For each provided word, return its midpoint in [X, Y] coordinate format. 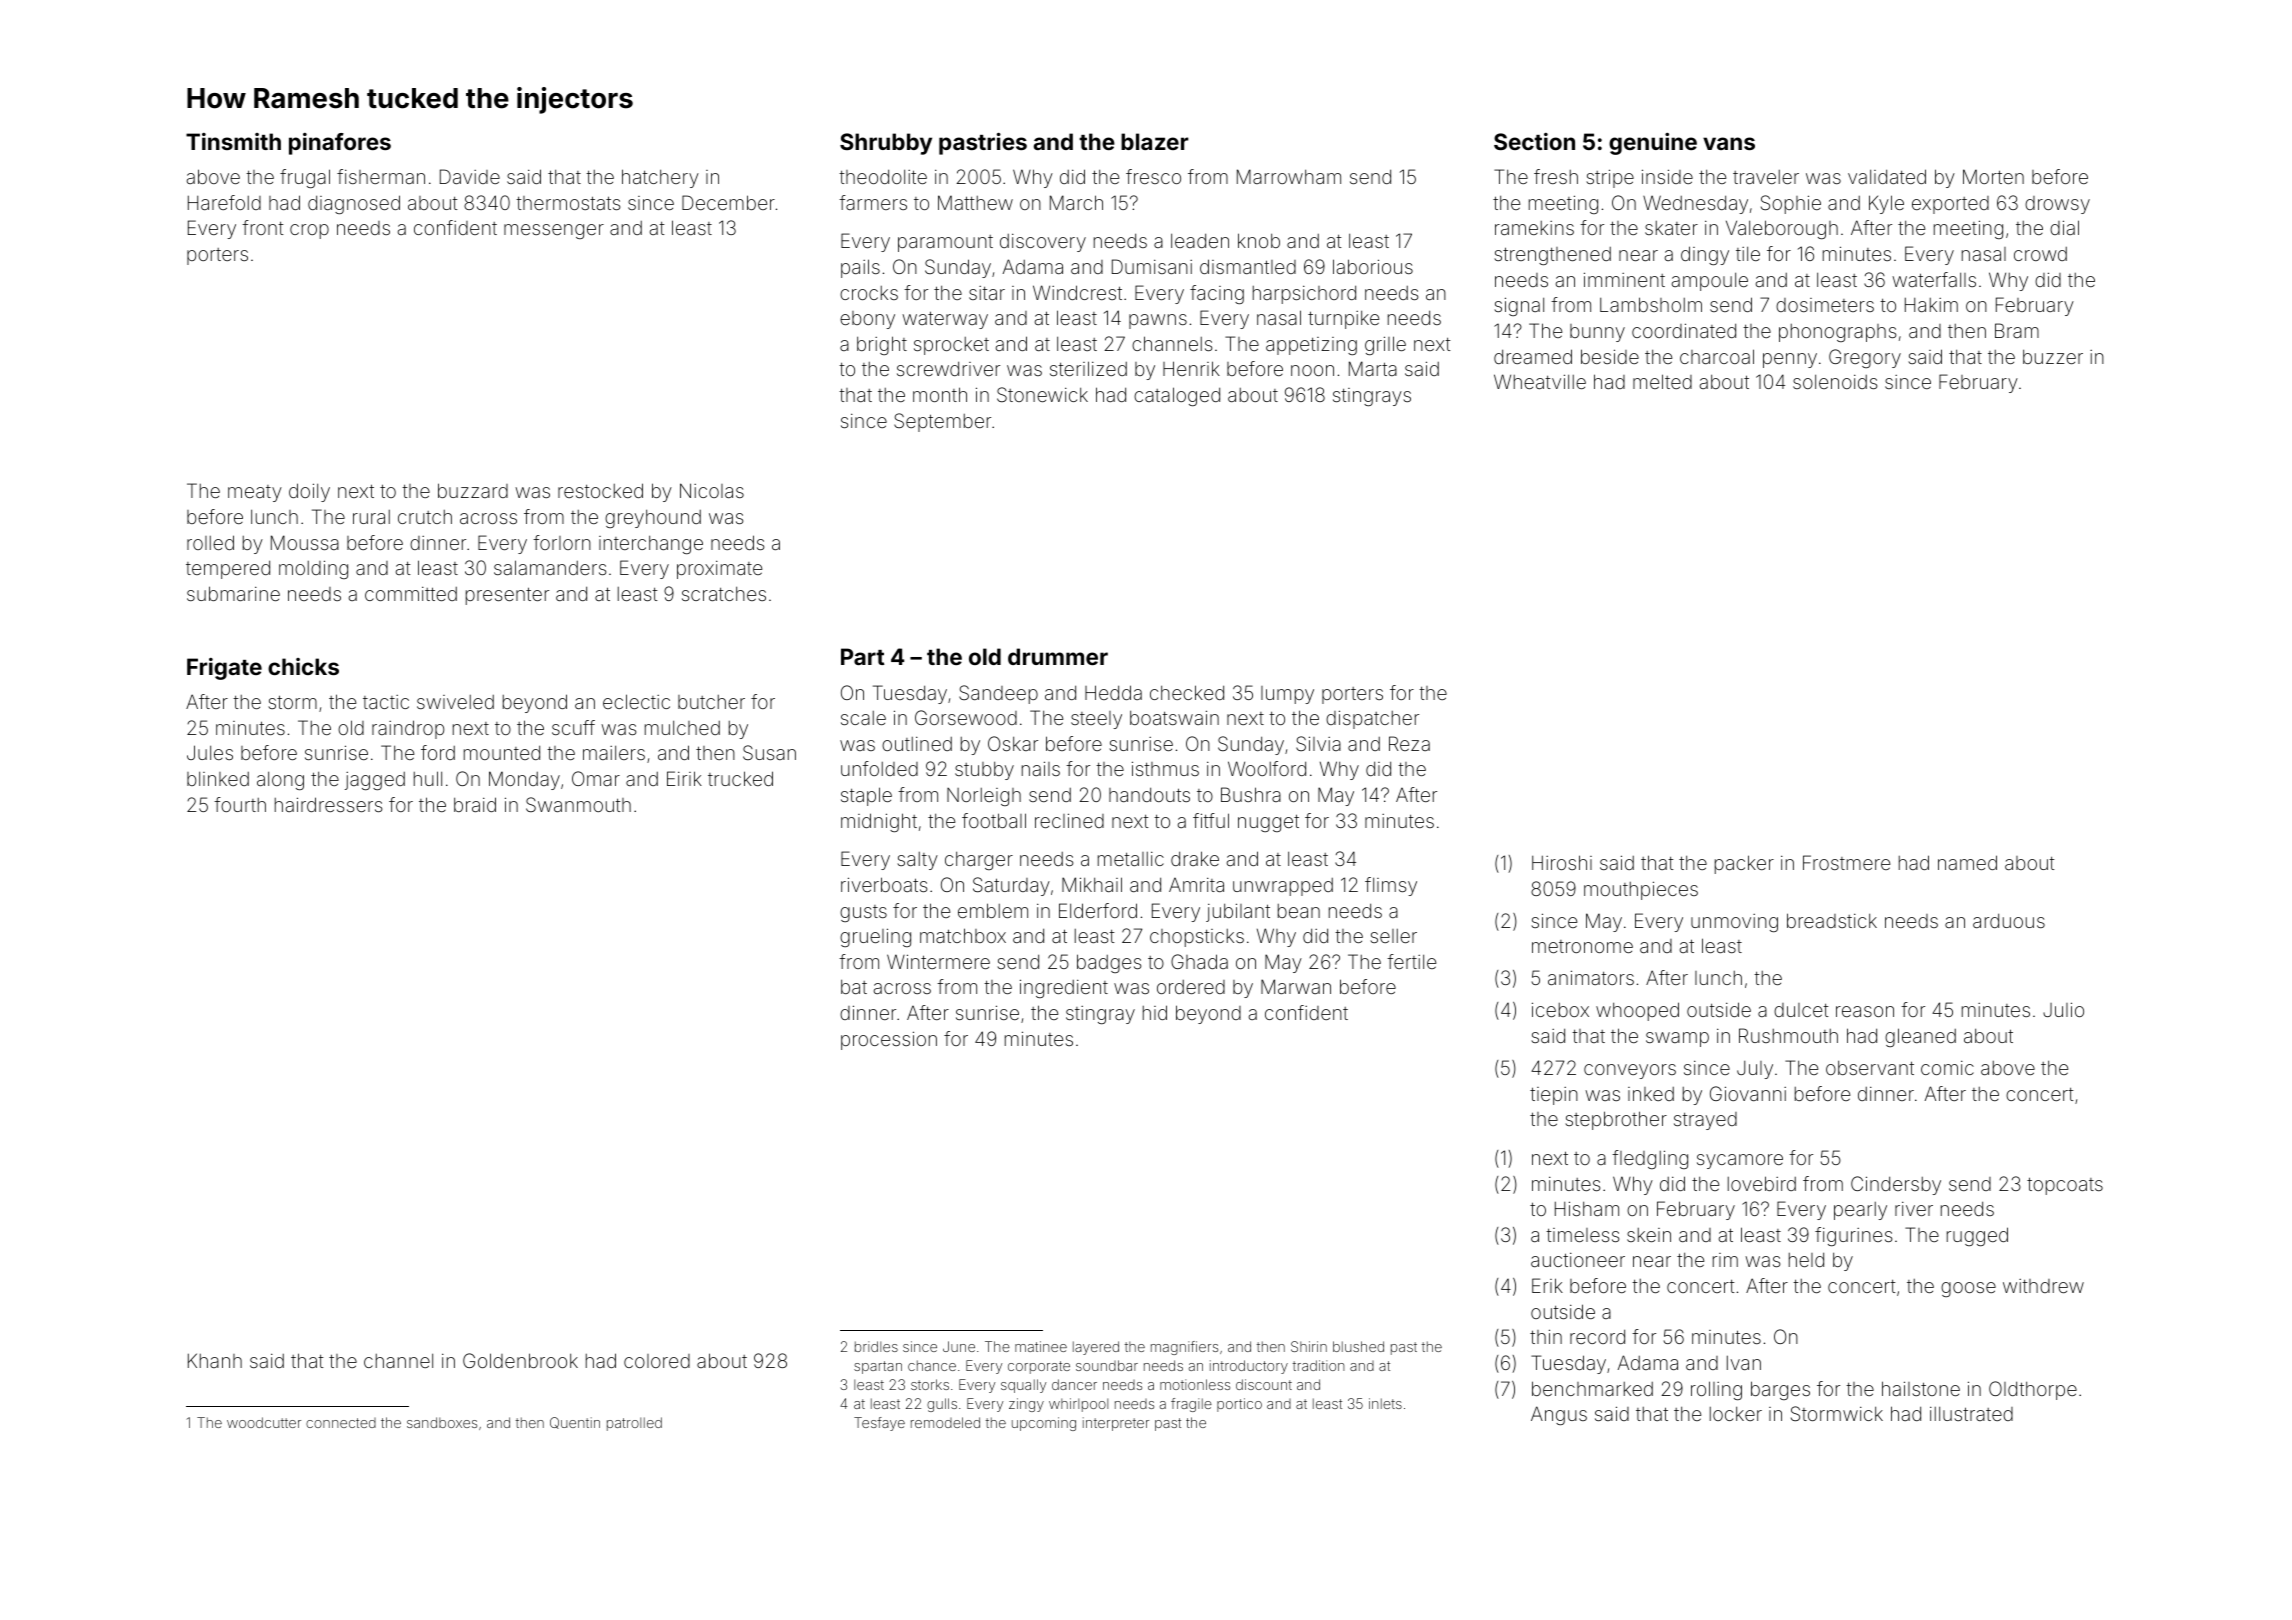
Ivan [1744, 1363]
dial [2064, 227]
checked [1187, 692]
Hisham [1587, 1208]
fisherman [381, 176]
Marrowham [1289, 176]
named [1967, 862]
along [280, 781]
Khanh [215, 1360]
